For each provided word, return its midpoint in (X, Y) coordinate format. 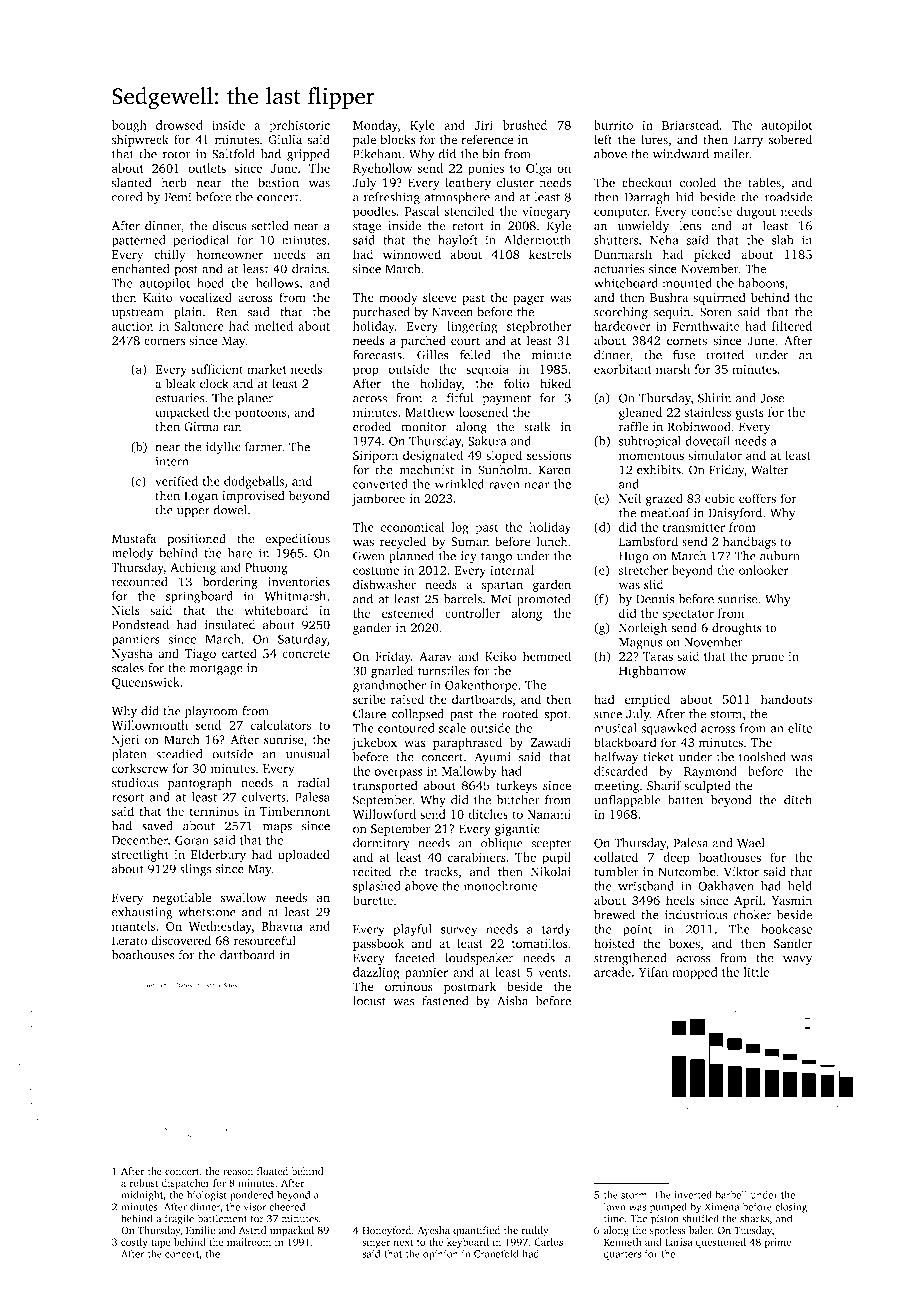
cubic (720, 498)
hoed (210, 283)
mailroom (249, 1242)
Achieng (193, 568)
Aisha (512, 1001)
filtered (792, 326)
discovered (181, 940)
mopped (695, 973)
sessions (549, 455)
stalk (537, 426)
